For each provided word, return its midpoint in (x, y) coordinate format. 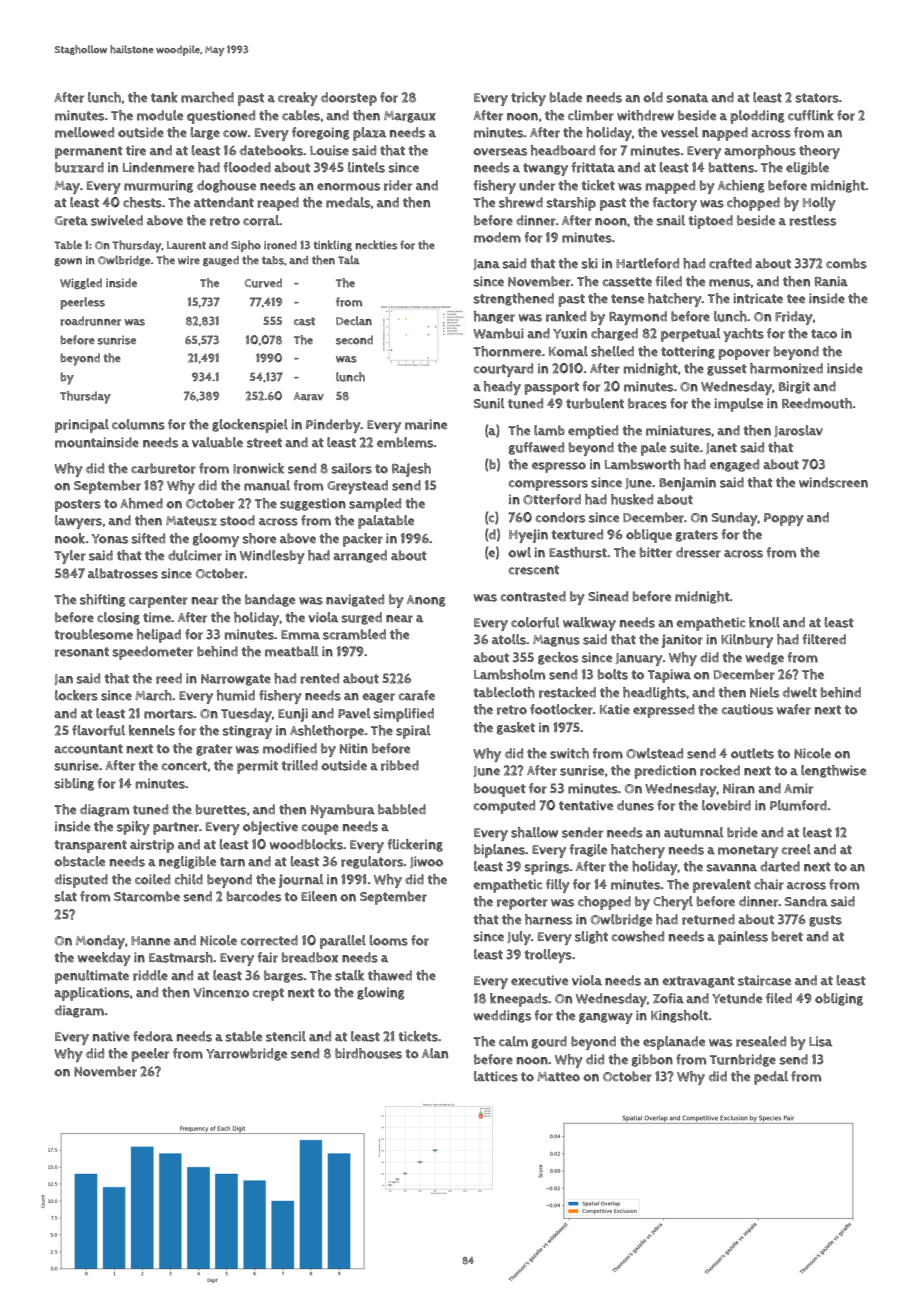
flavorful (98, 730)
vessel (679, 132)
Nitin (354, 748)
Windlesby (272, 557)
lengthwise (833, 771)
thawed (390, 975)
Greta (71, 221)
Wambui (498, 333)
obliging (839, 999)
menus (730, 283)
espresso (559, 467)
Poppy (784, 519)
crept (268, 994)
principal (82, 426)
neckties (376, 245)
